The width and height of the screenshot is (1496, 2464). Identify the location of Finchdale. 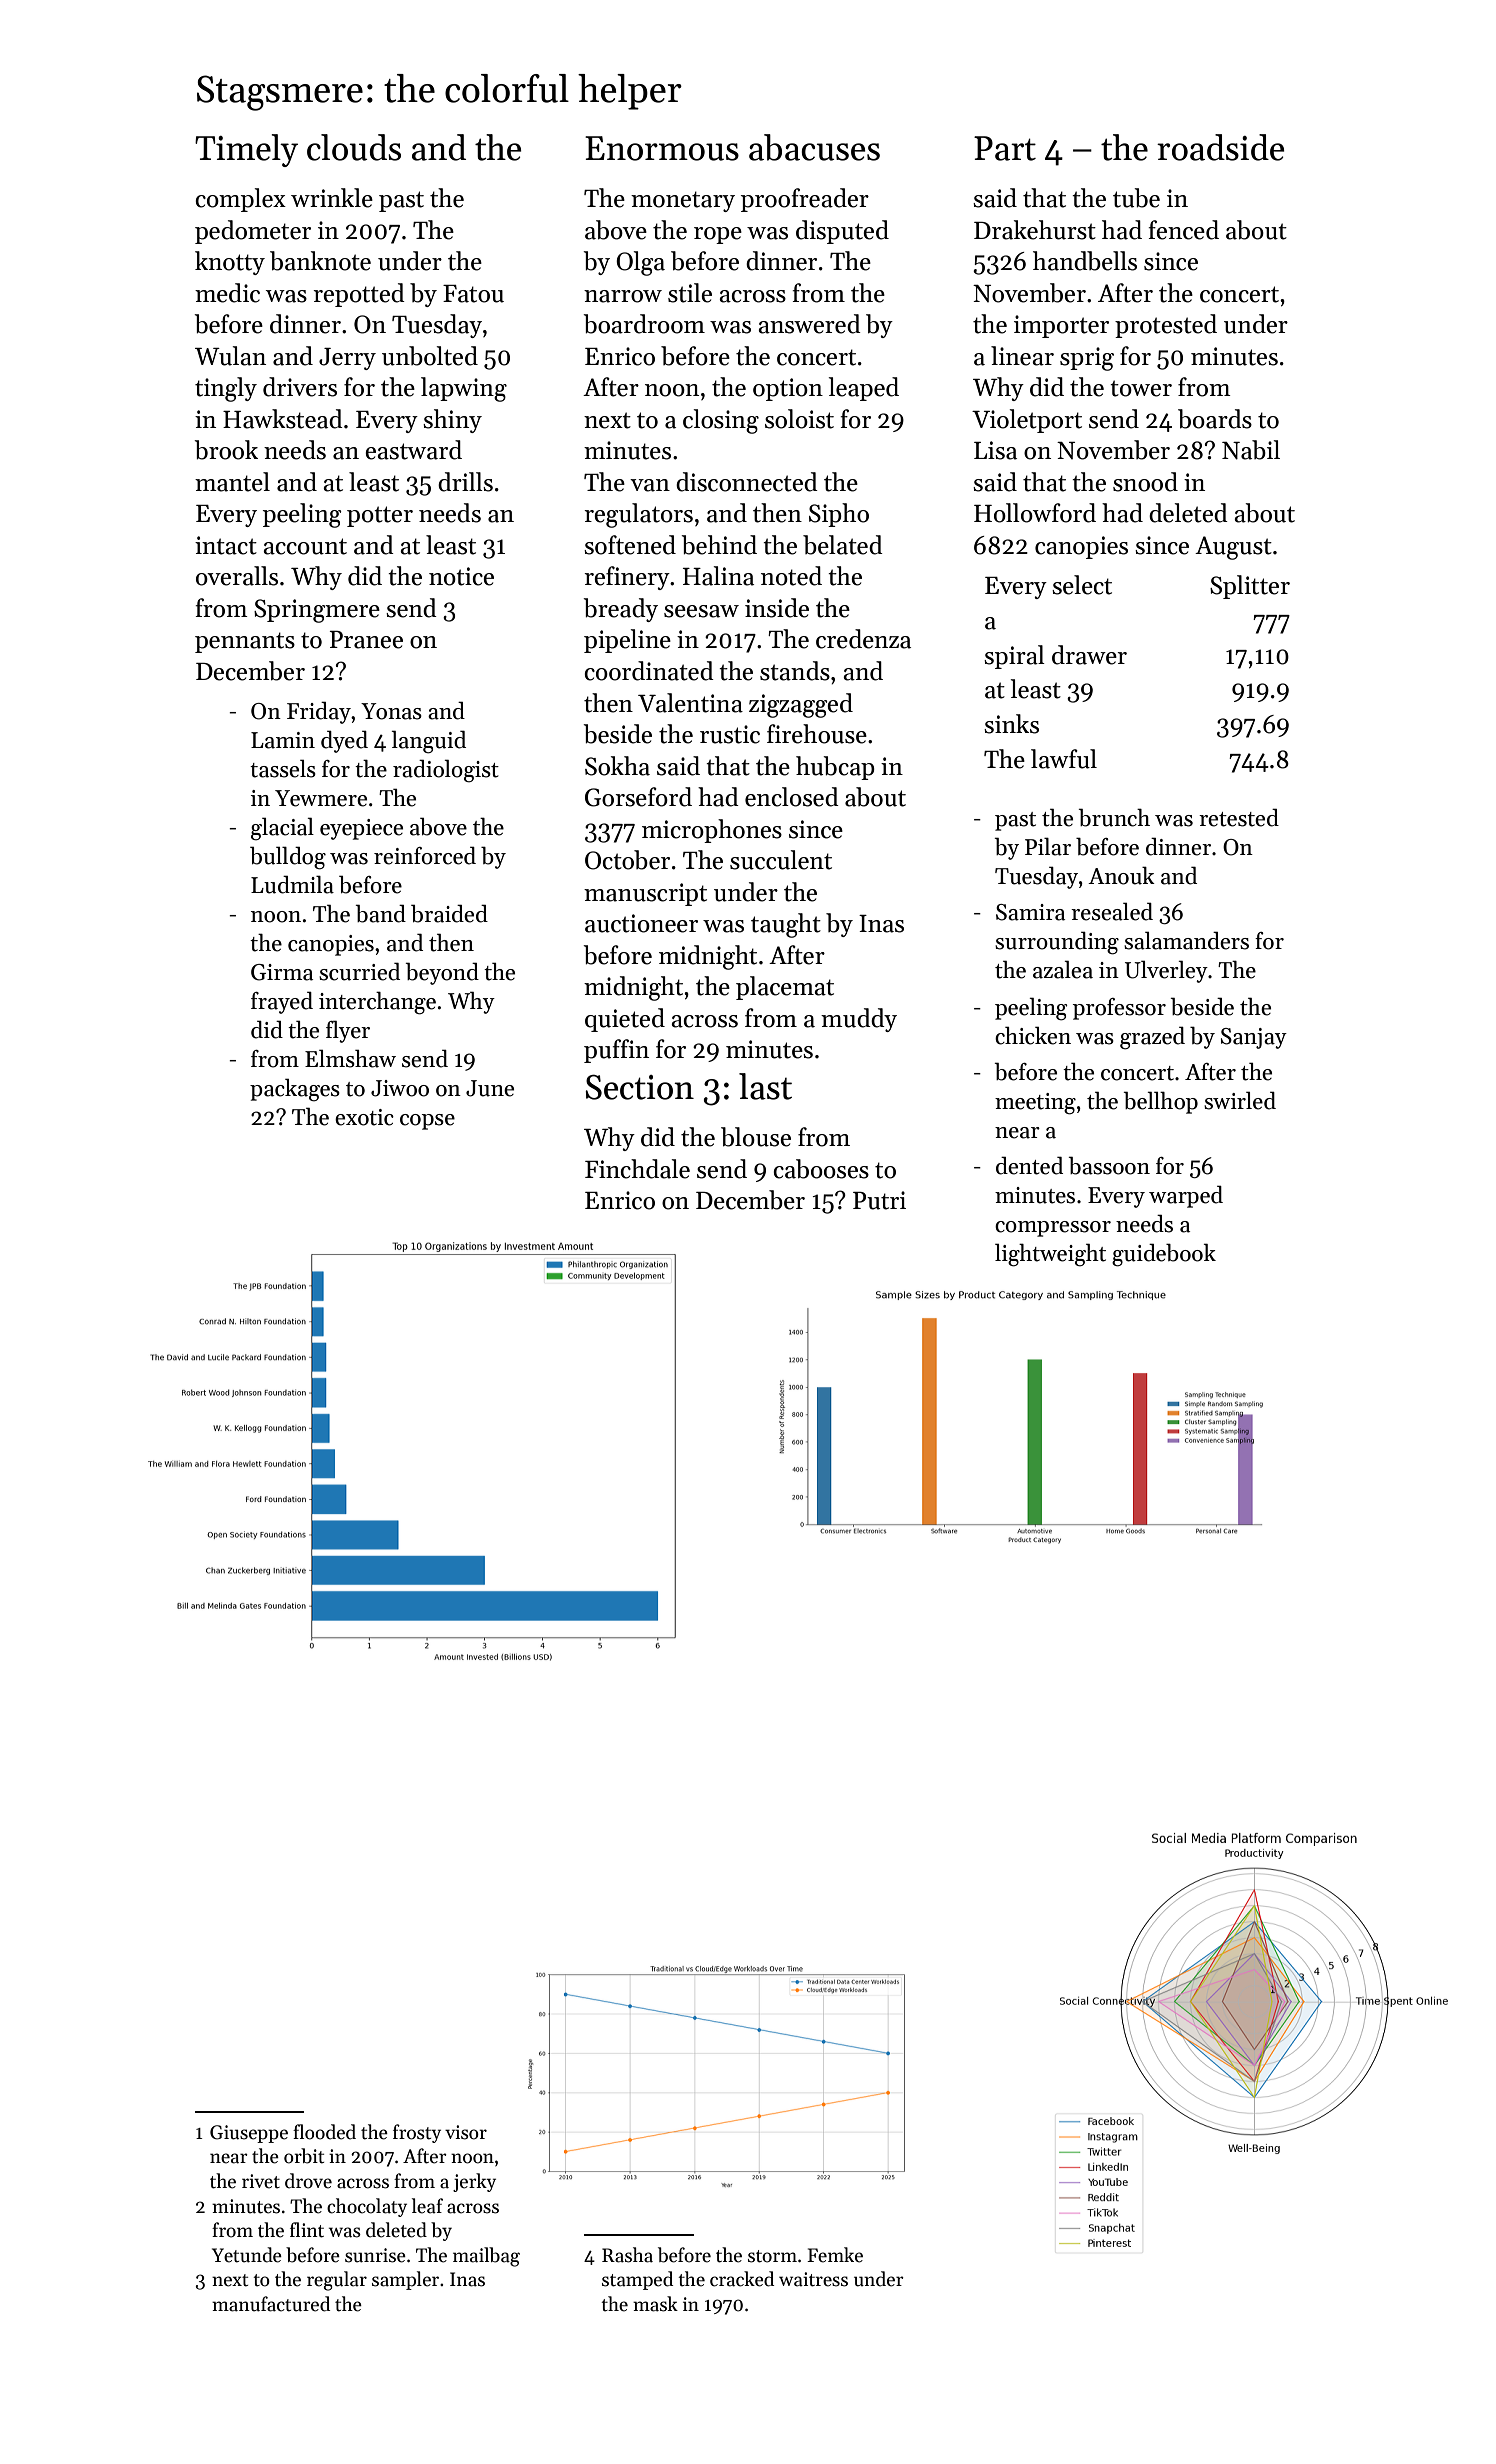
(637, 1169).
